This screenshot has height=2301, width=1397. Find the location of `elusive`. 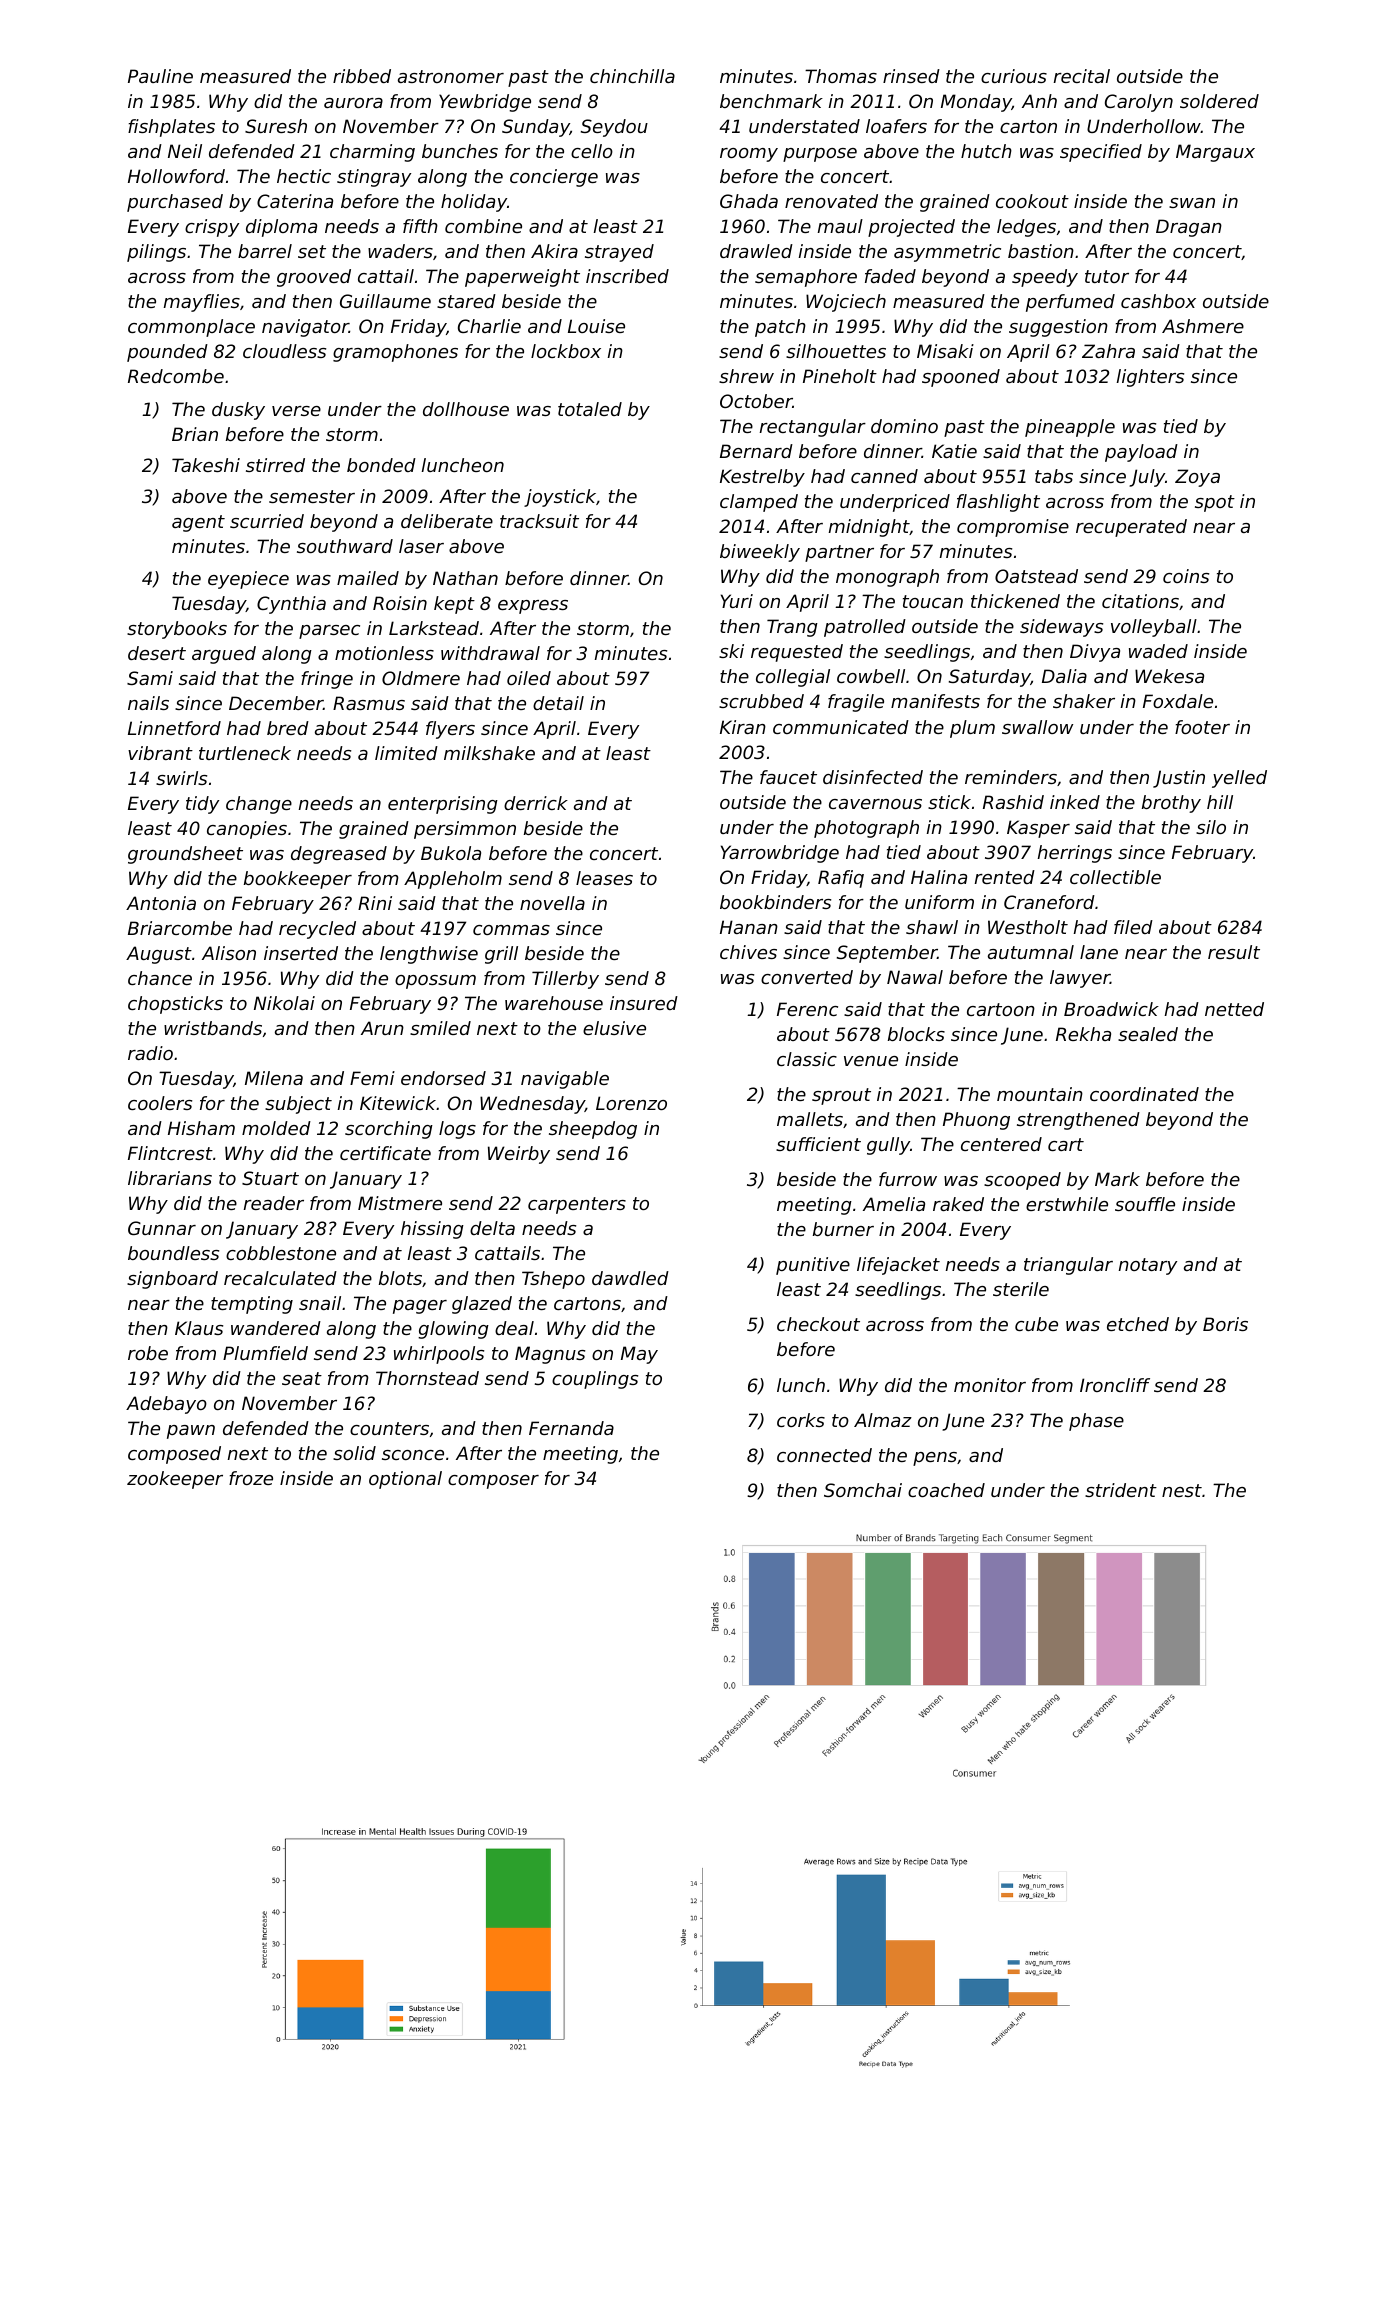

elusive is located at coordinates (614, 1028).
